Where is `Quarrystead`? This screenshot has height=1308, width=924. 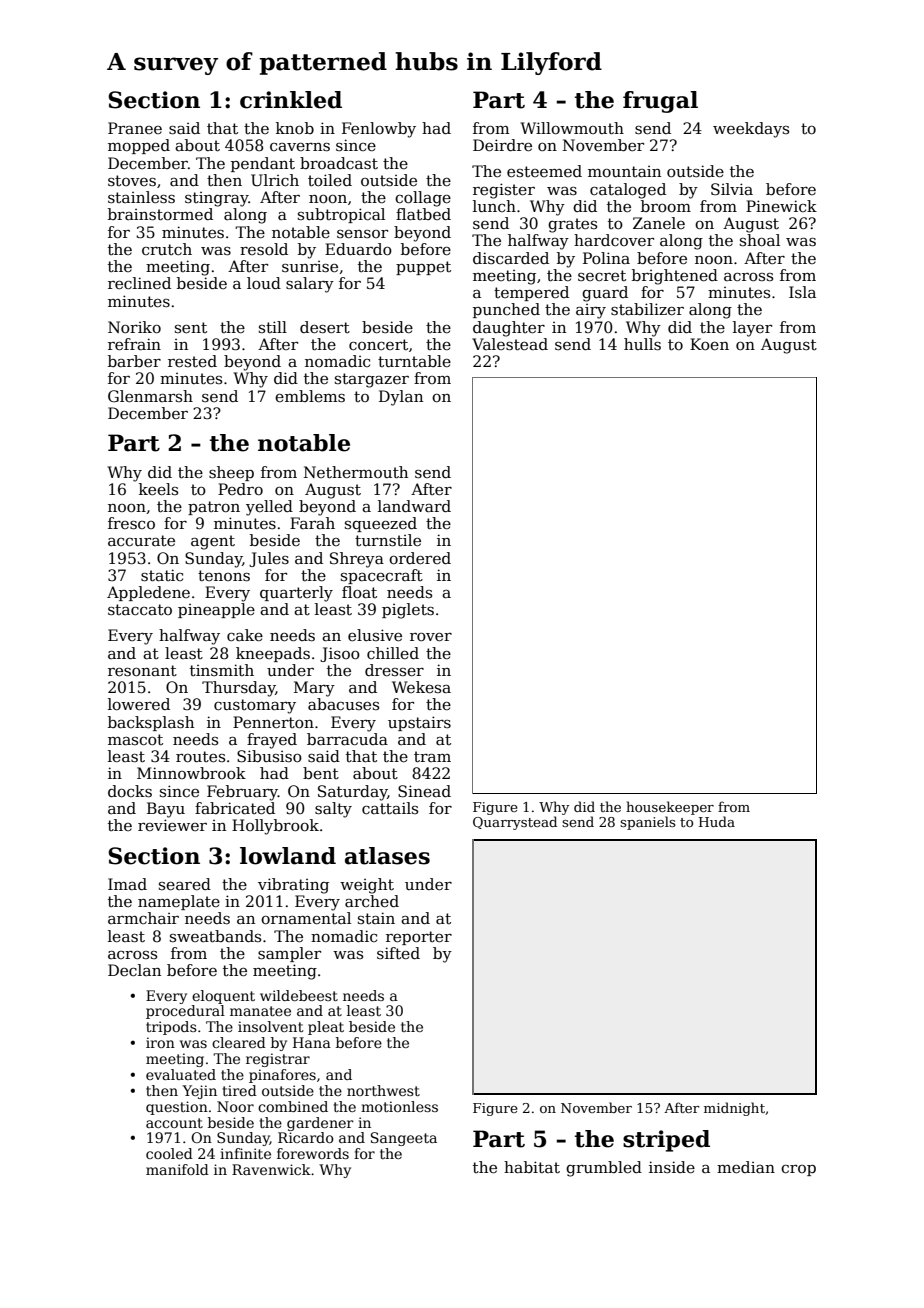
Quarrystead is located at coordinates (515, 823).
